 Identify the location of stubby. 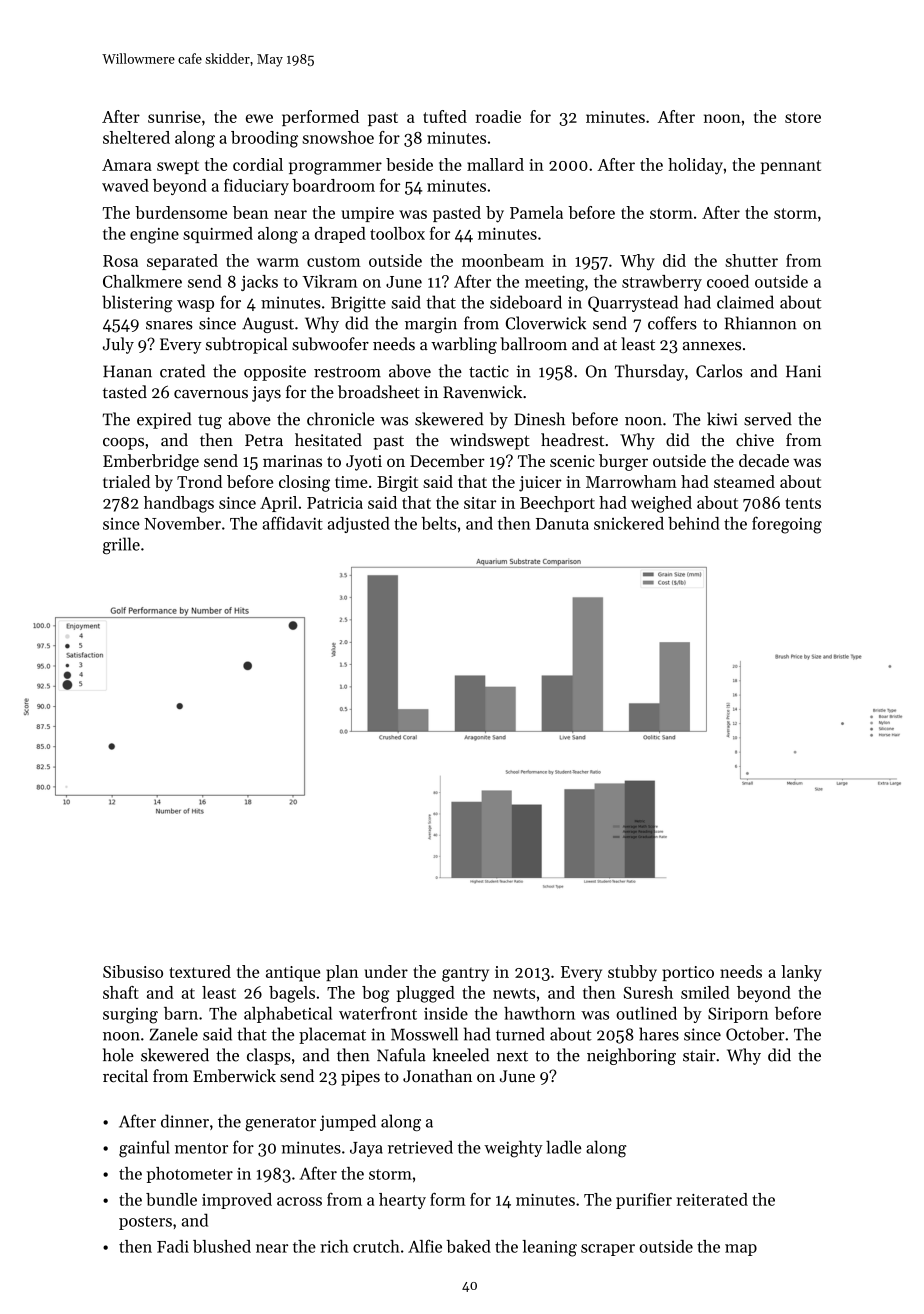
(632, 973).
